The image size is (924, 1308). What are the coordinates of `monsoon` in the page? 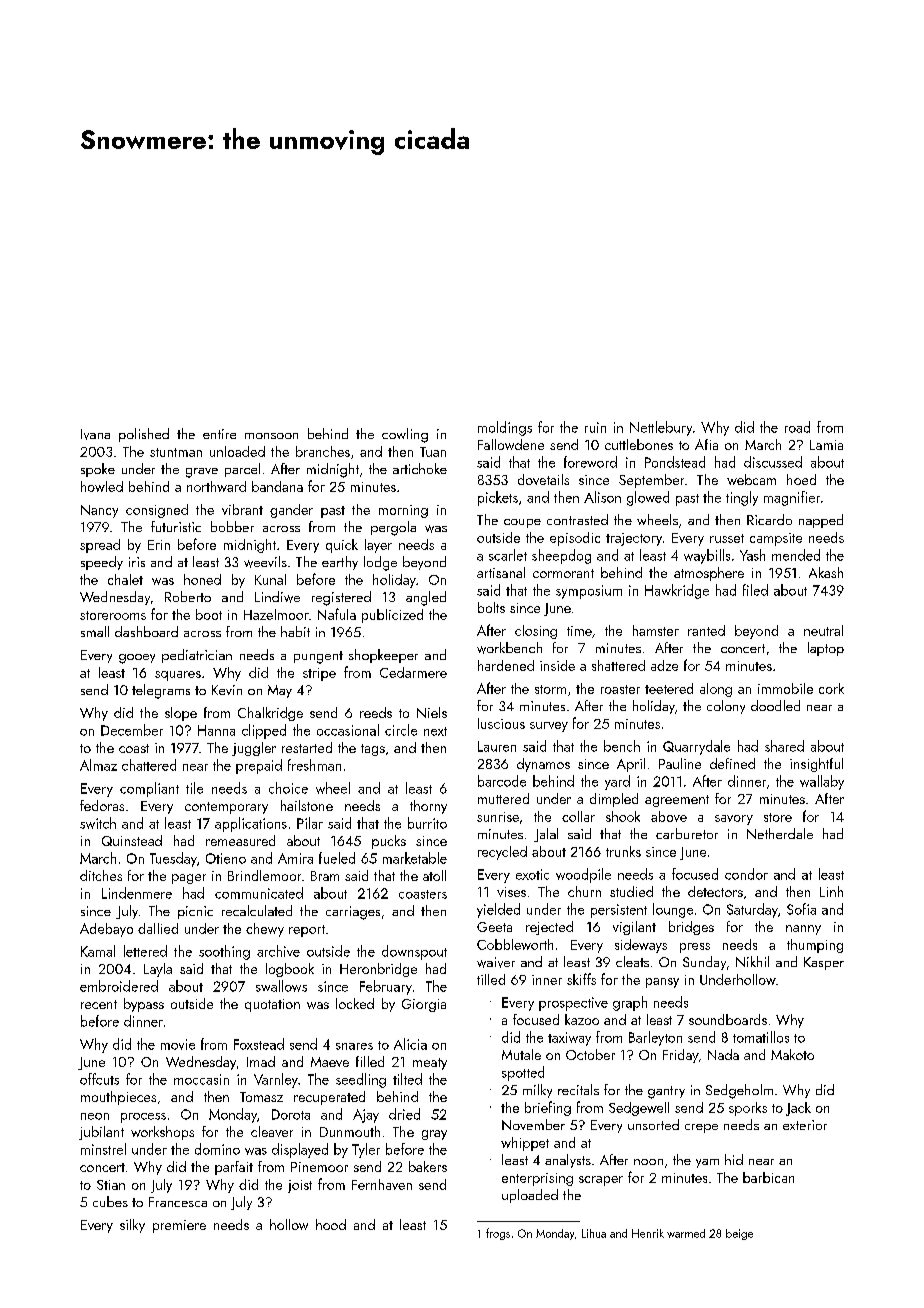 It's located at (271, 436).
